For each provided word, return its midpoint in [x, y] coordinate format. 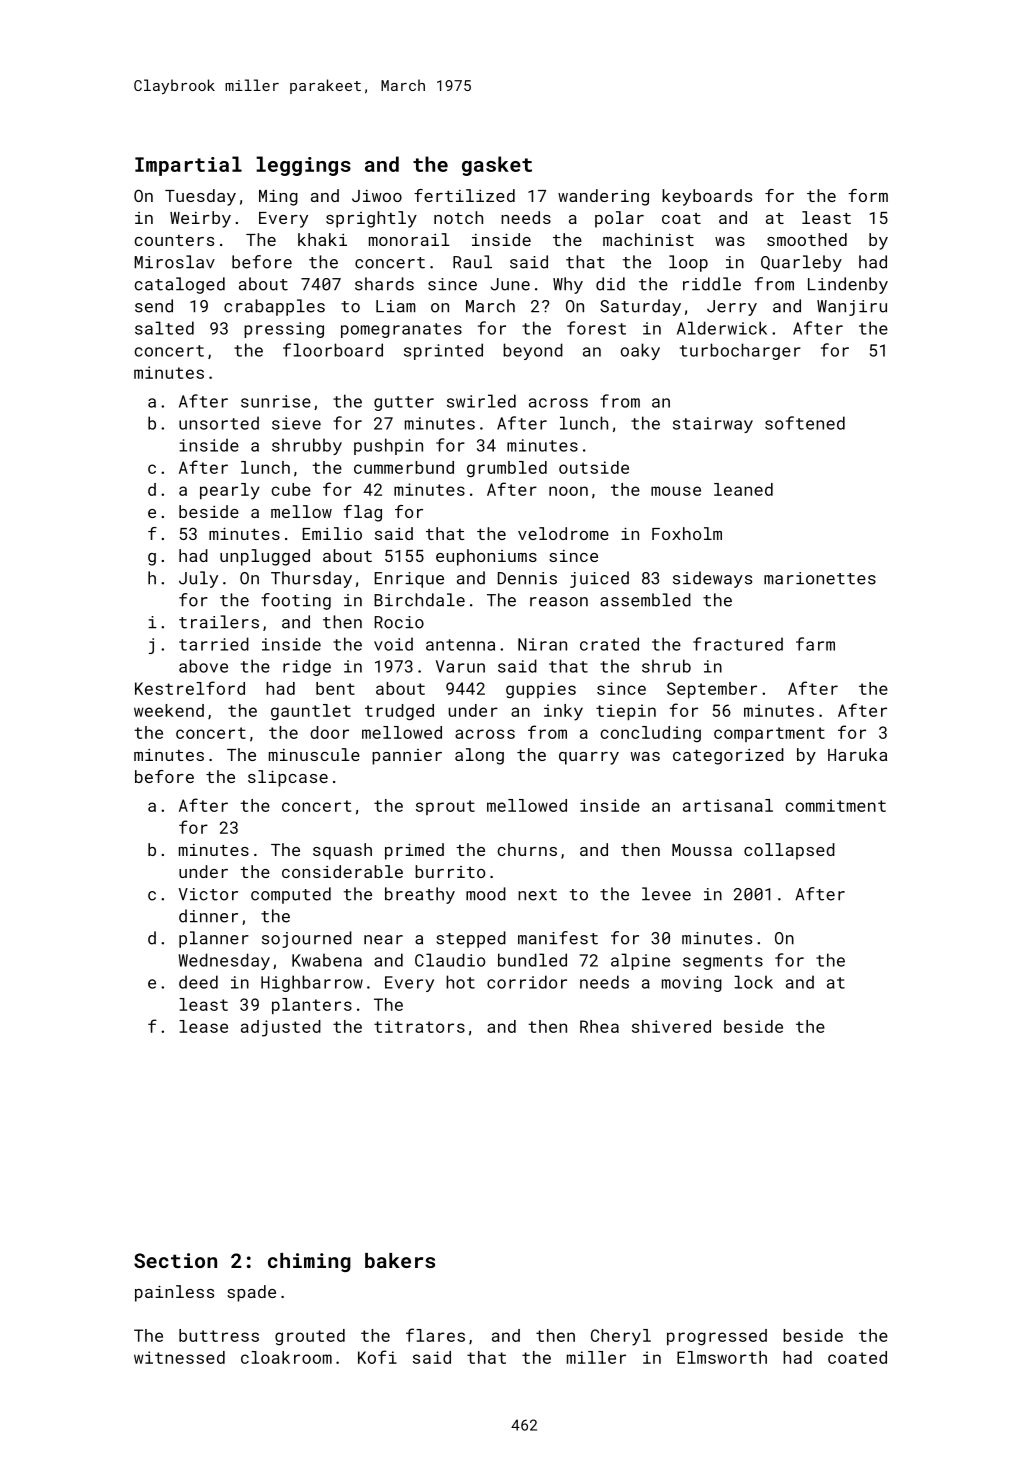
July [198, 579]
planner [214, 939]
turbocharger [740, 351]
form [868, 195]
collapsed [789, 851]
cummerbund [404, 467]
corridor [527, 982]
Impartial [188, 166]
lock [753, 982]
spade [251, 1293]
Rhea [599, 1026]
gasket [497, 166]
